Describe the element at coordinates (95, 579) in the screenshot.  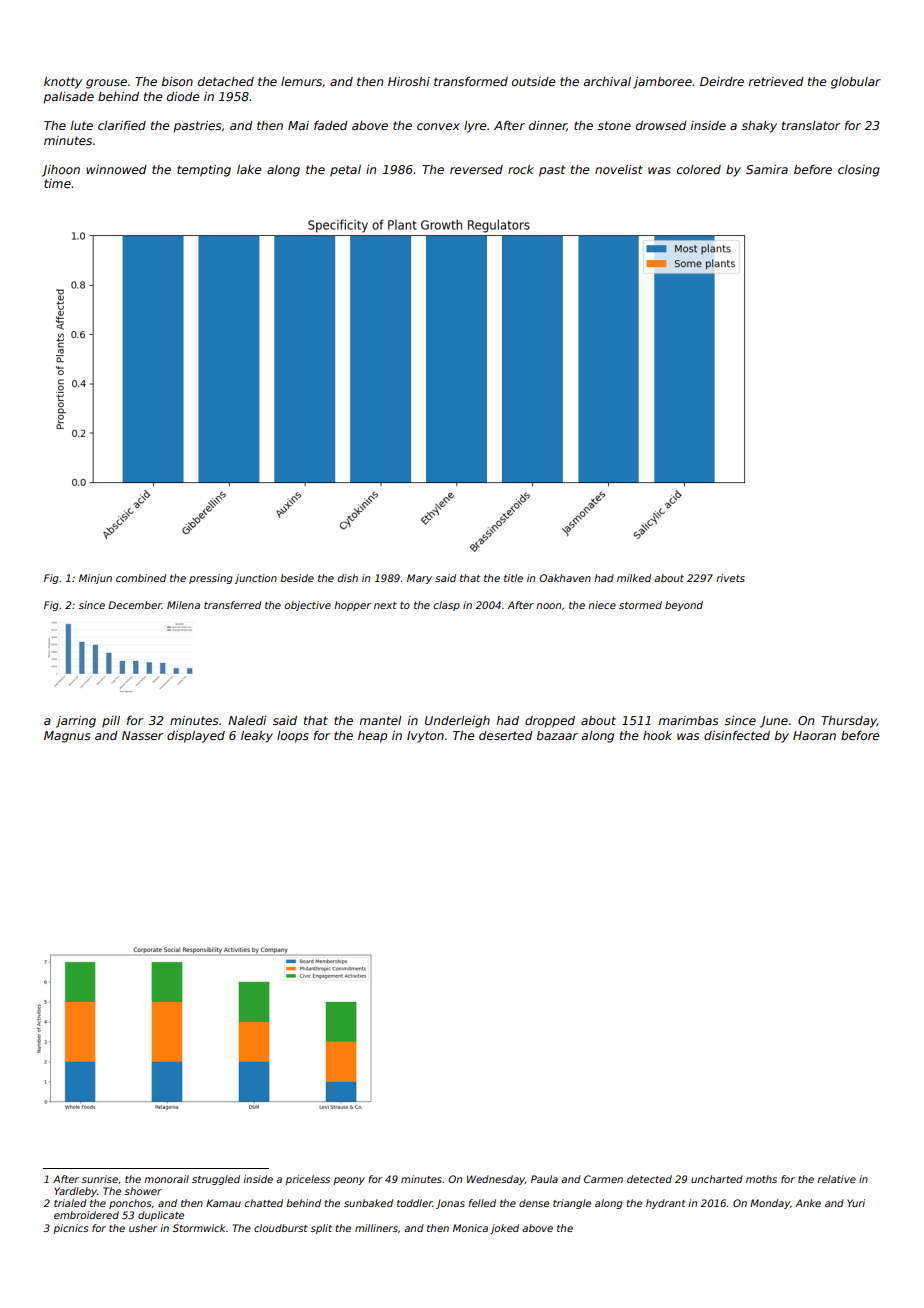
I see `Minjun` at that location.
